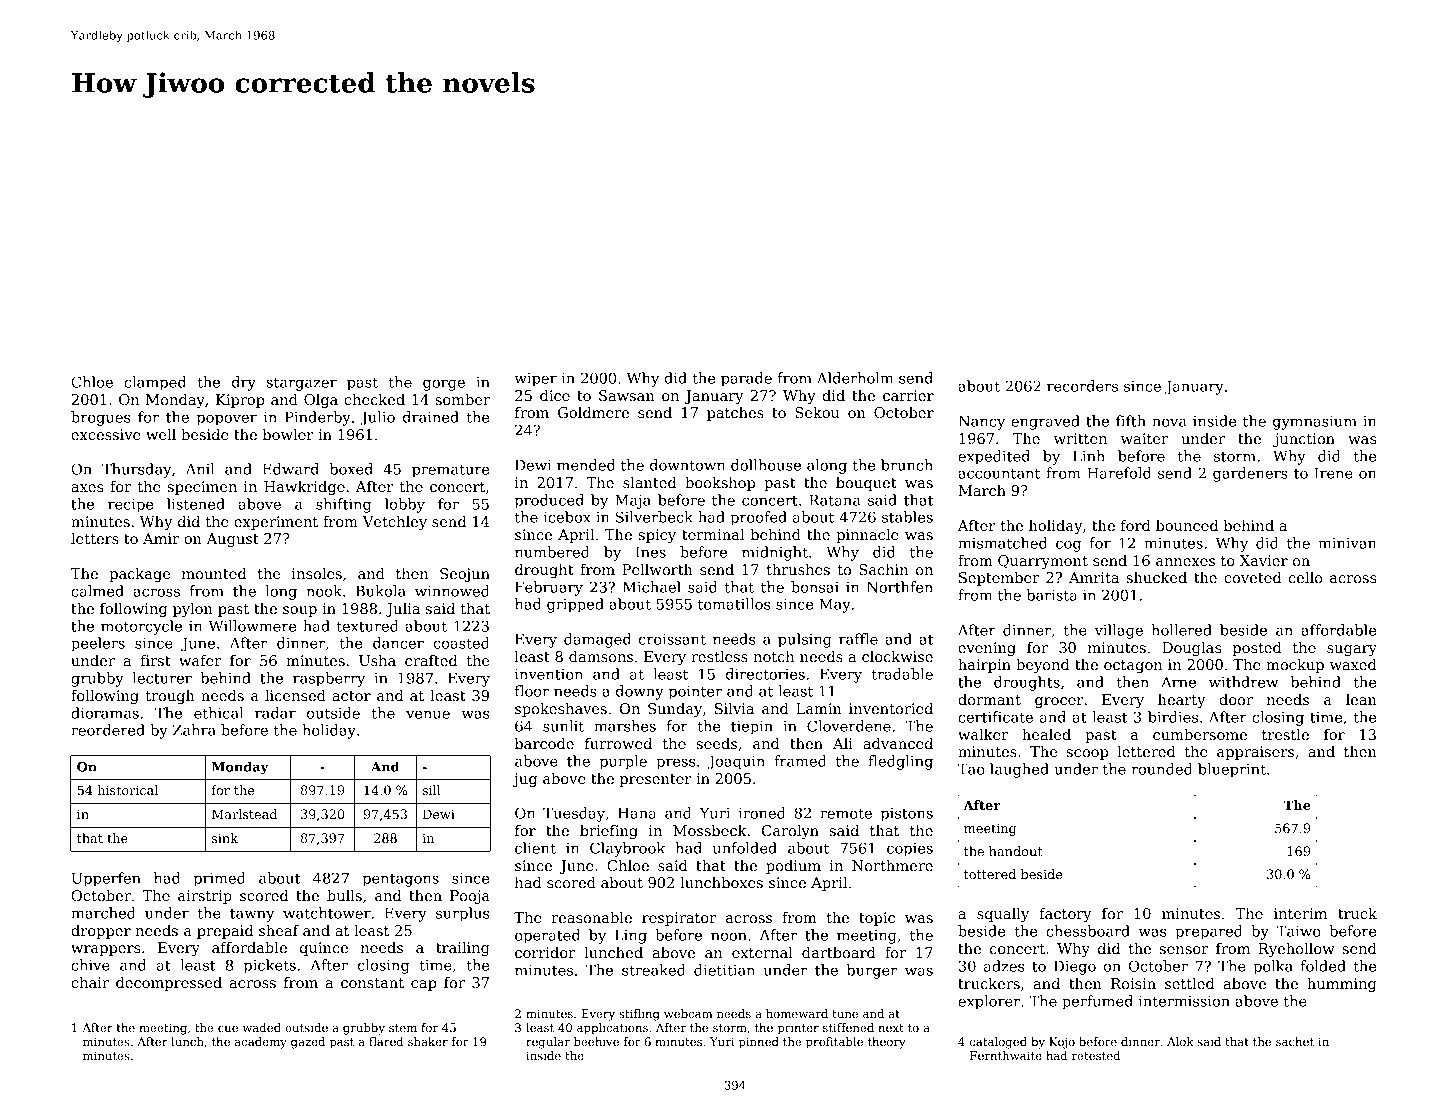  Describe the element at coordinates (790, 832) in the image. I see `Carolyn` at that location.
